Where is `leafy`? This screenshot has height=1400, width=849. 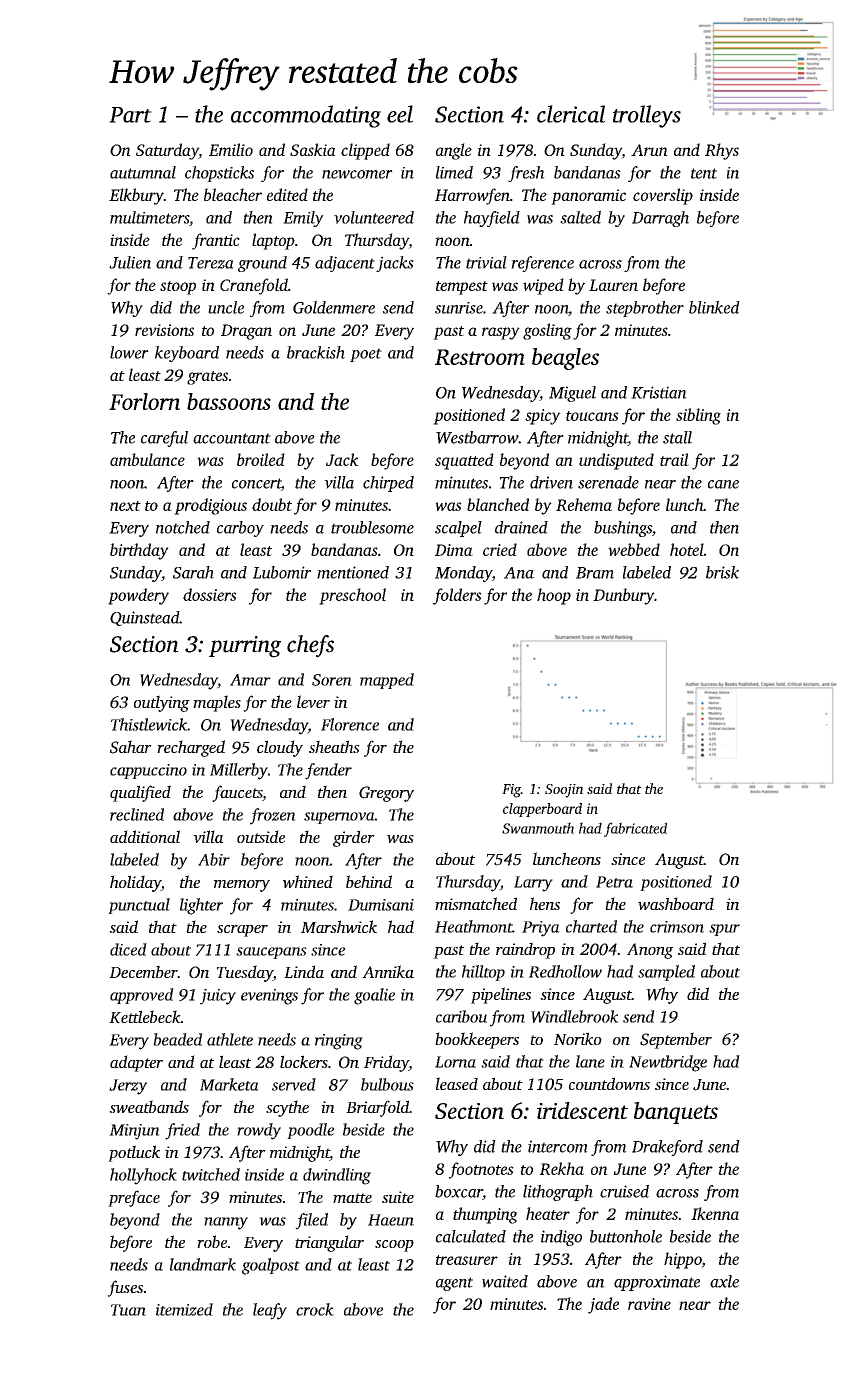 leafy is located at coordinates (270, 1311).
